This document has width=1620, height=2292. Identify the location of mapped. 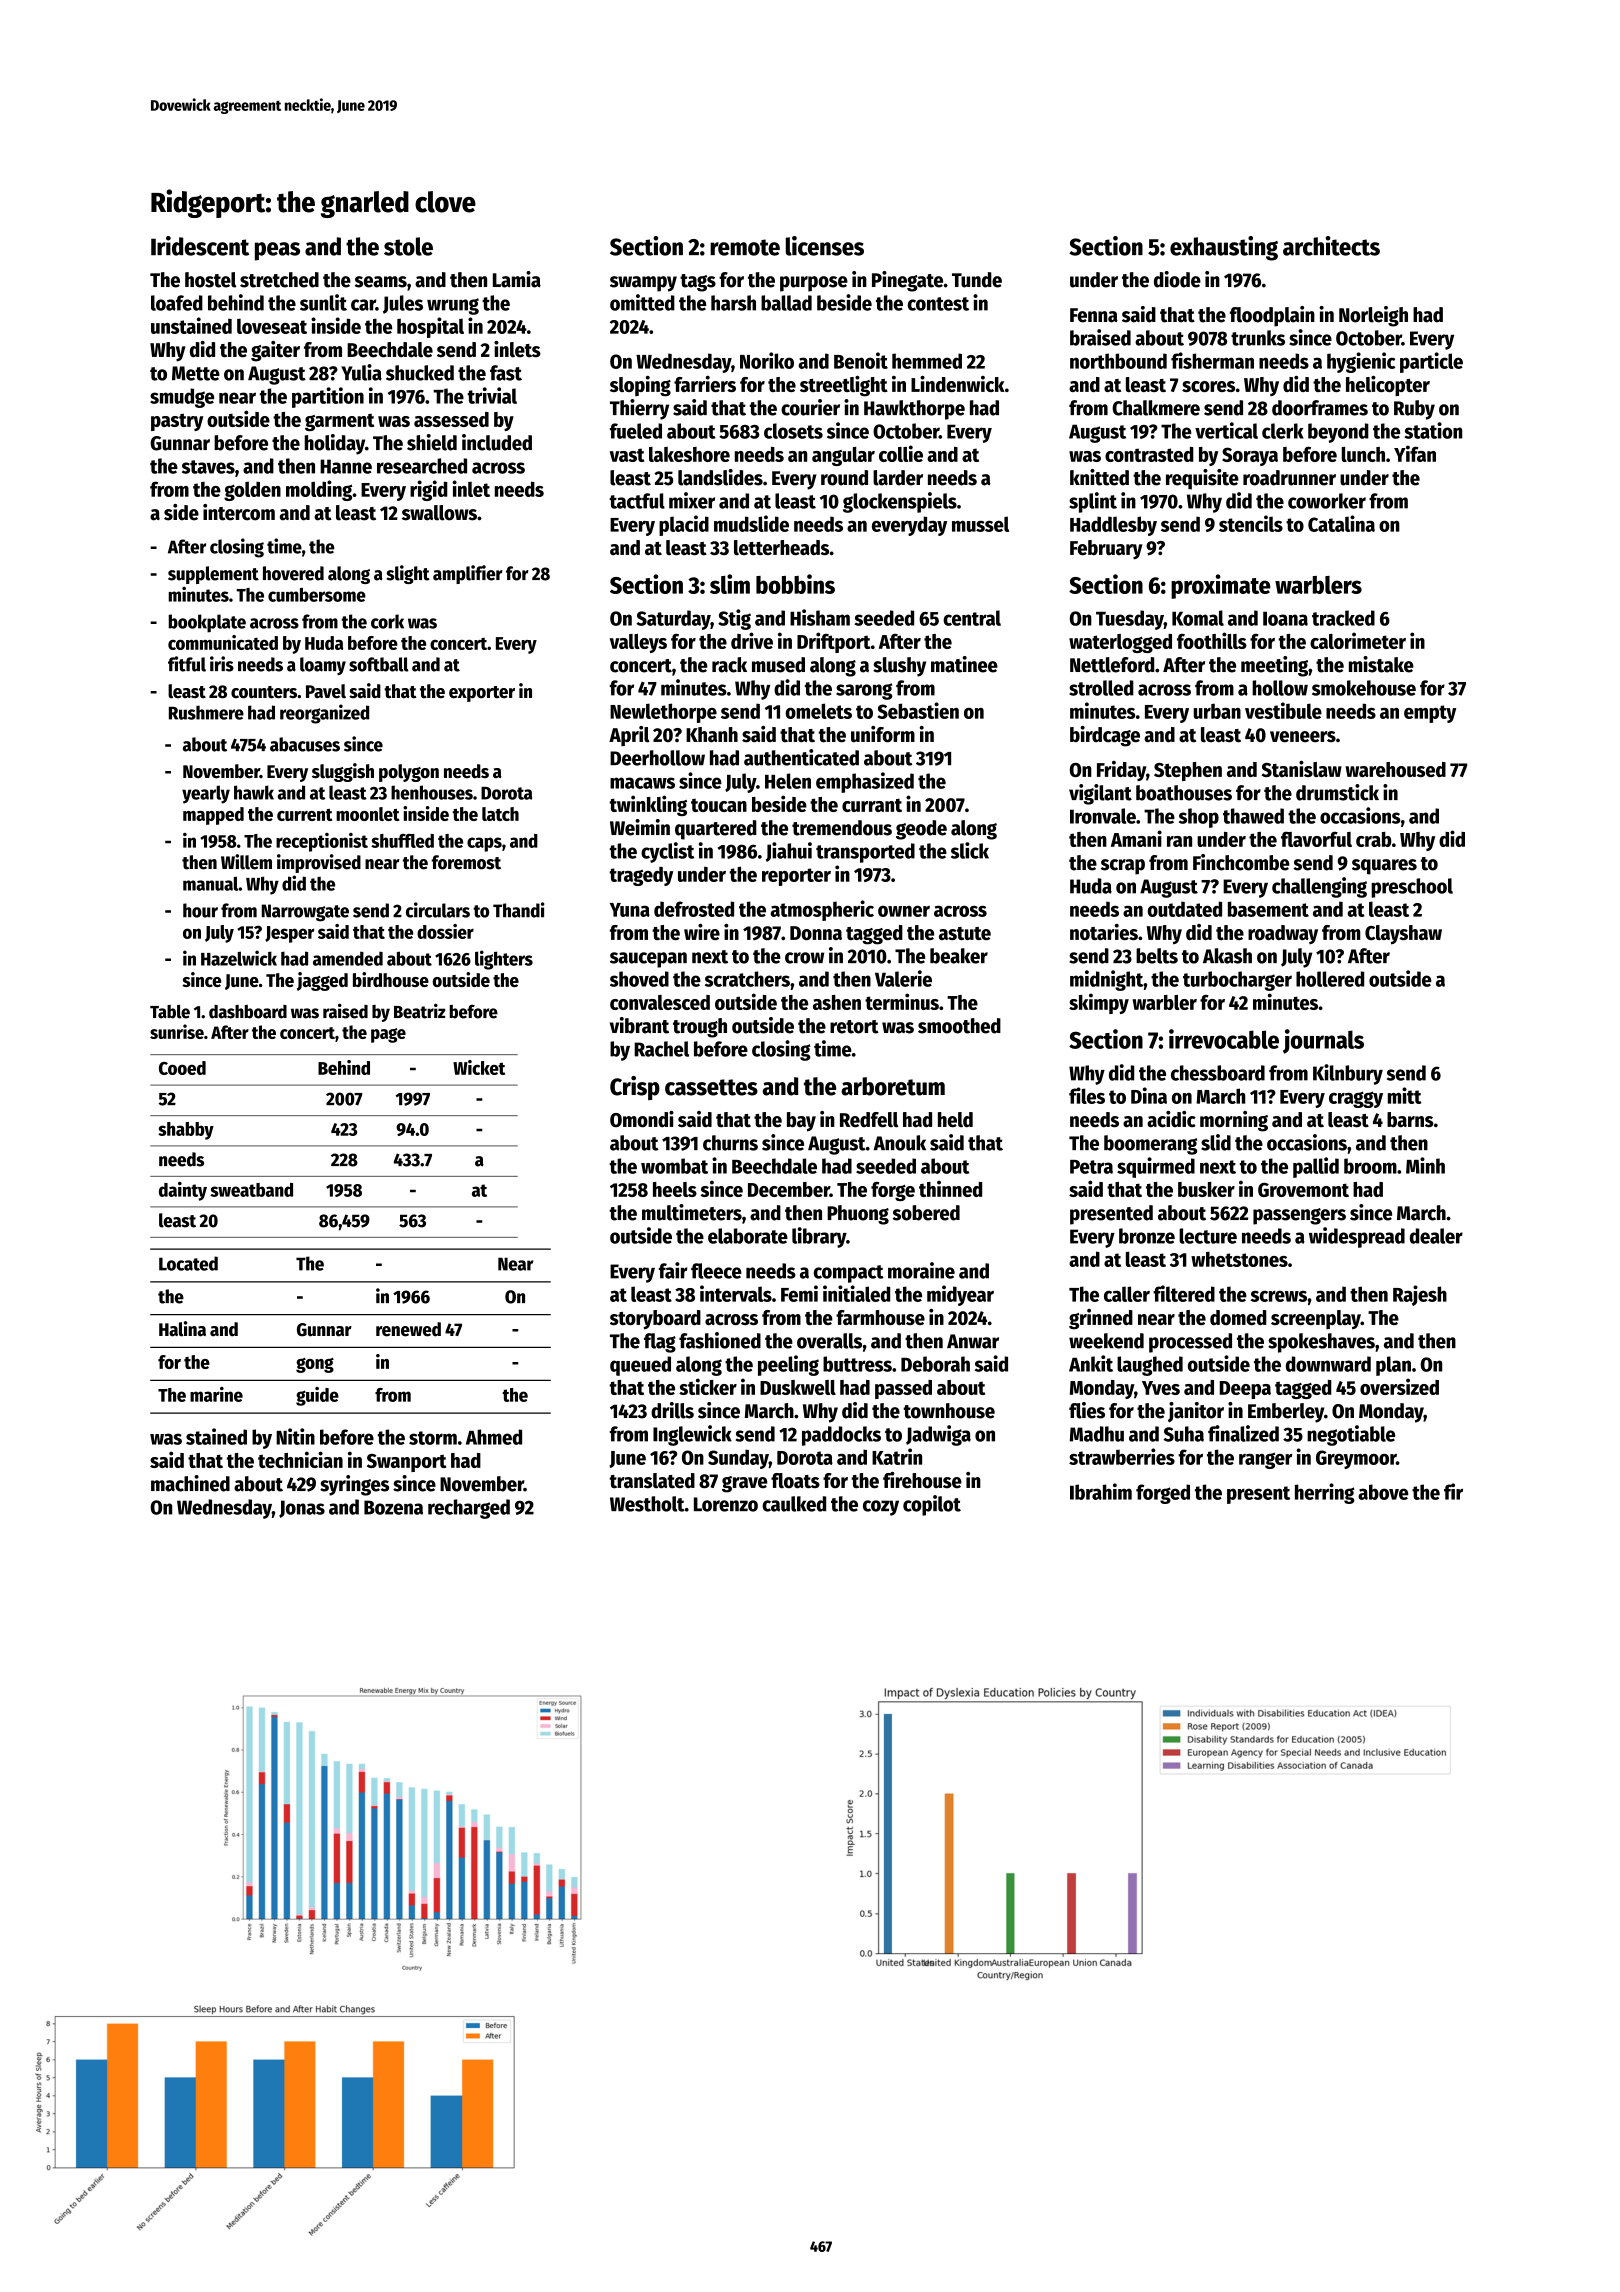
(213, 816).
